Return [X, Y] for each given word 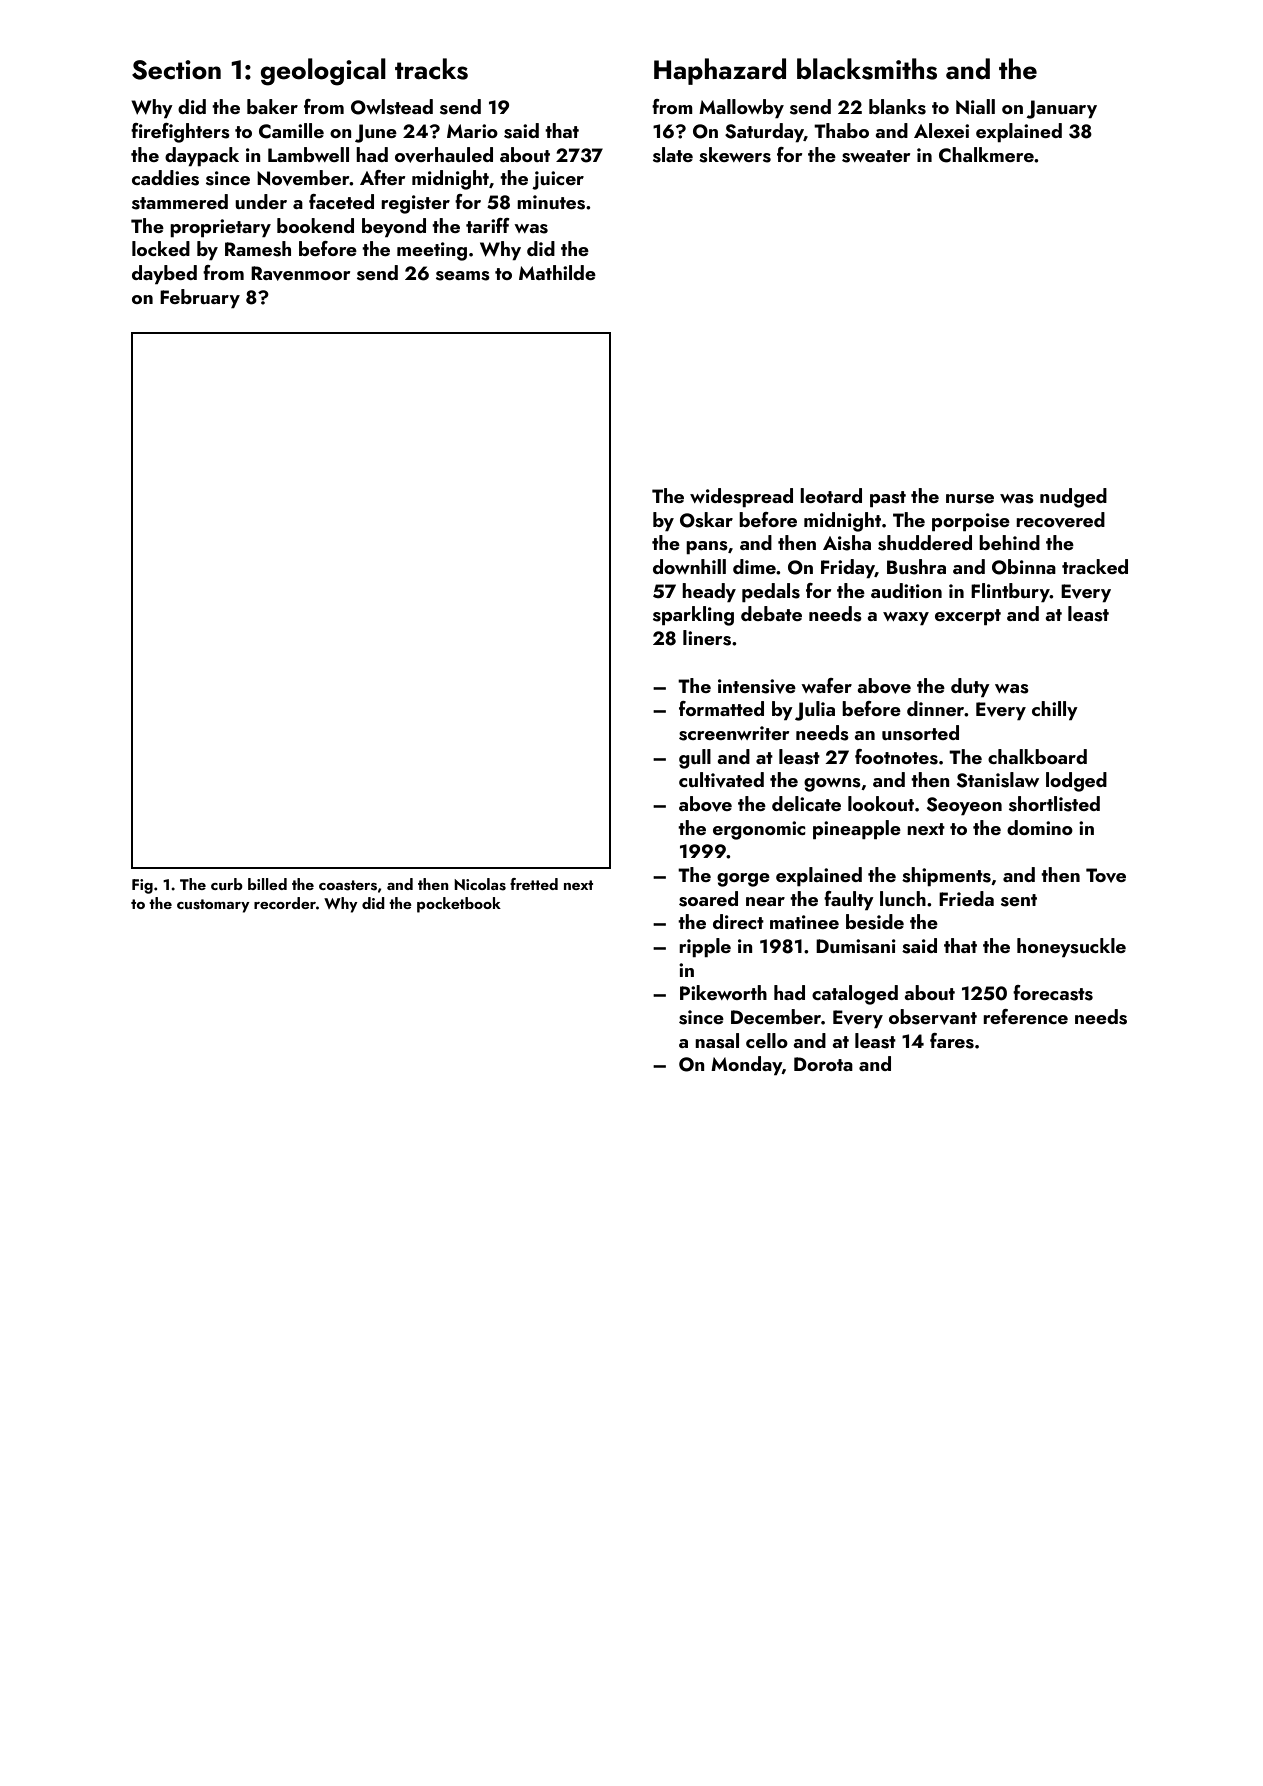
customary [213, 906]
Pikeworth [723, 992]
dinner [936, 708]
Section [176, 70]
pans [707, 547]
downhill [689, 566]
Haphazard [720, 71]
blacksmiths [867, 69]
